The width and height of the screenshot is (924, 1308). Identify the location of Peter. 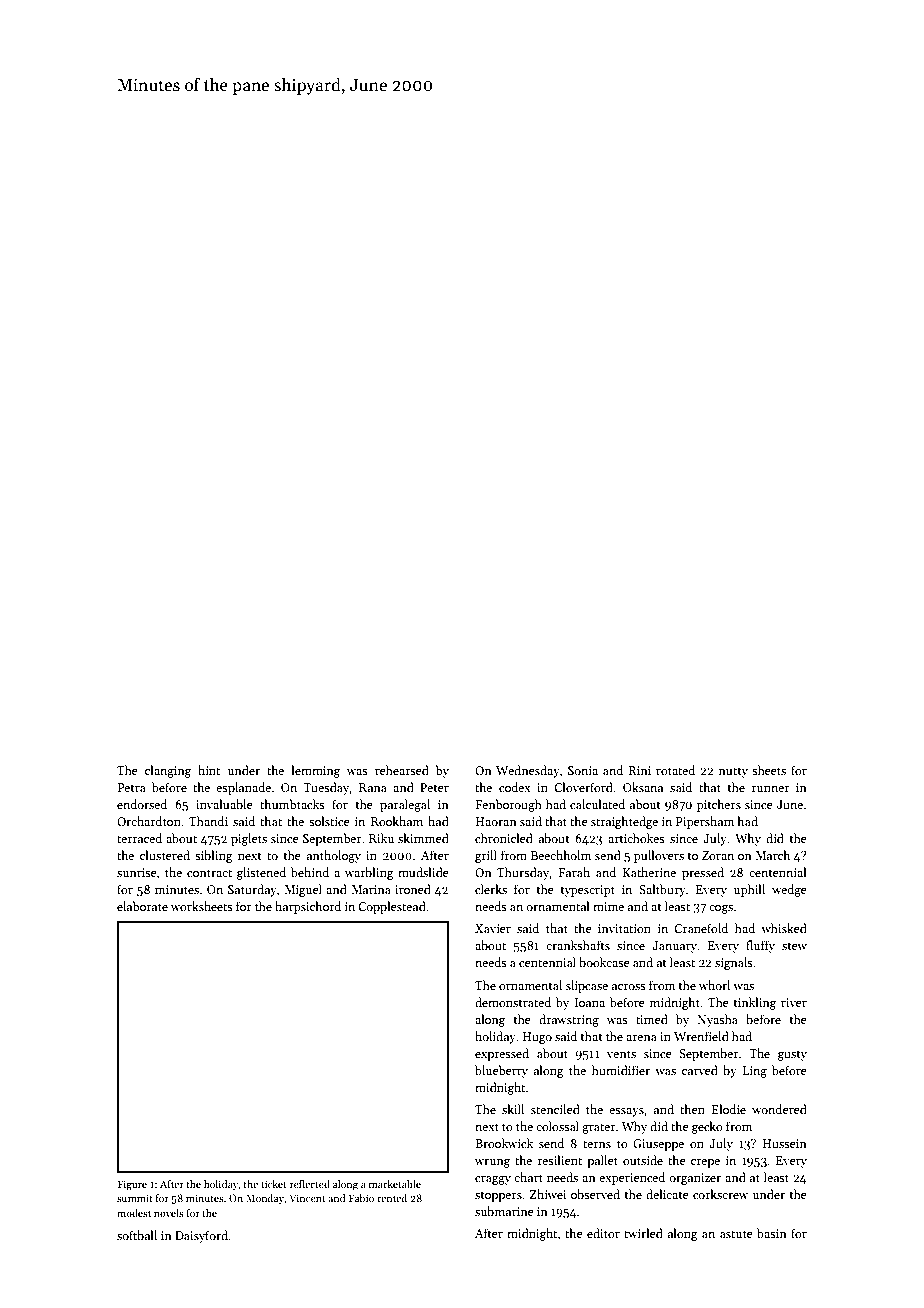
(434, 787).
